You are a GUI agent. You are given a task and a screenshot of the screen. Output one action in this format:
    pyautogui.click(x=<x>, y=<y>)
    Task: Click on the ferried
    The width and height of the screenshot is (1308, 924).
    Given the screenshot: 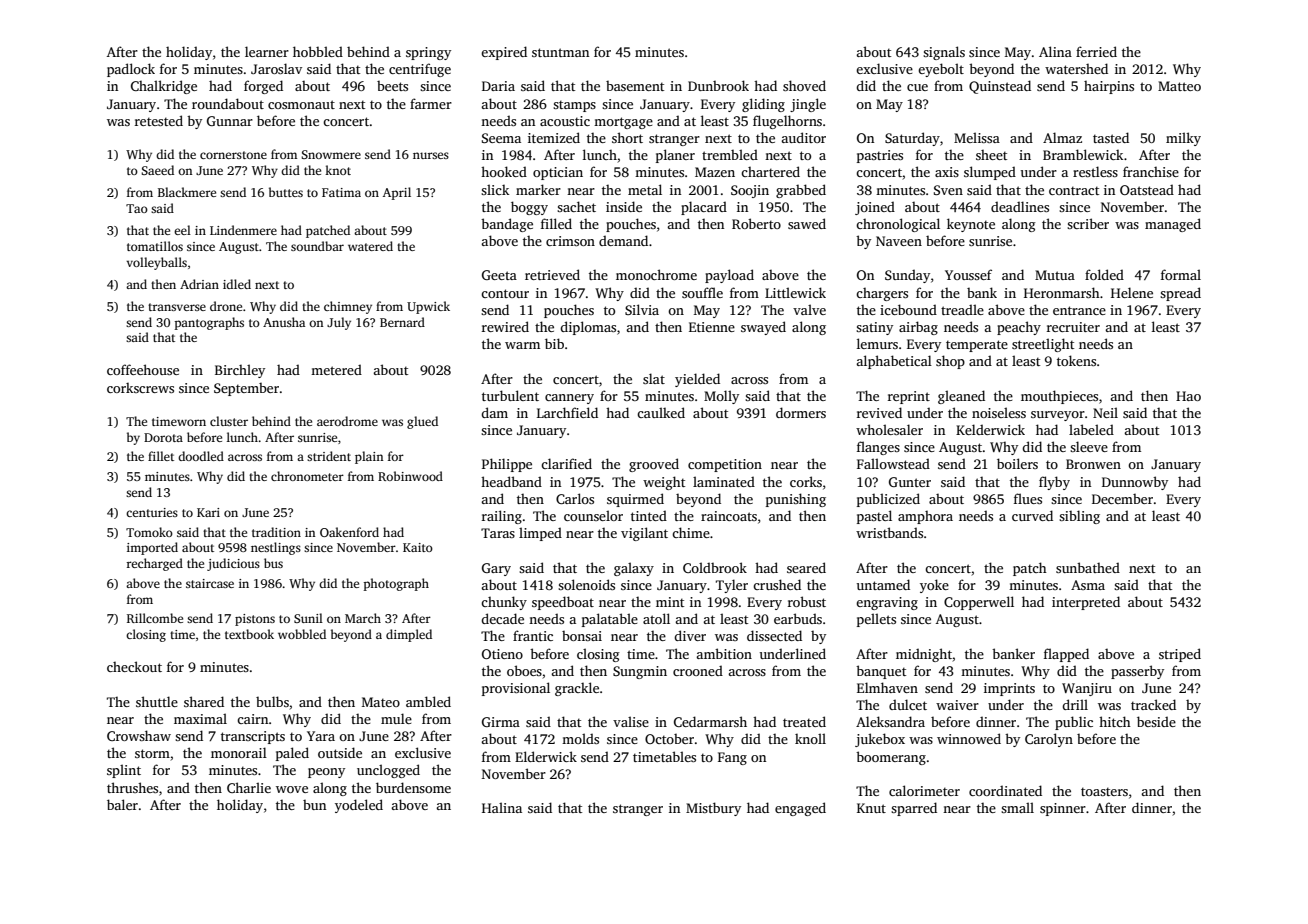 What is the action you would take?
    pyautogui.click(x=1096, y=51)
